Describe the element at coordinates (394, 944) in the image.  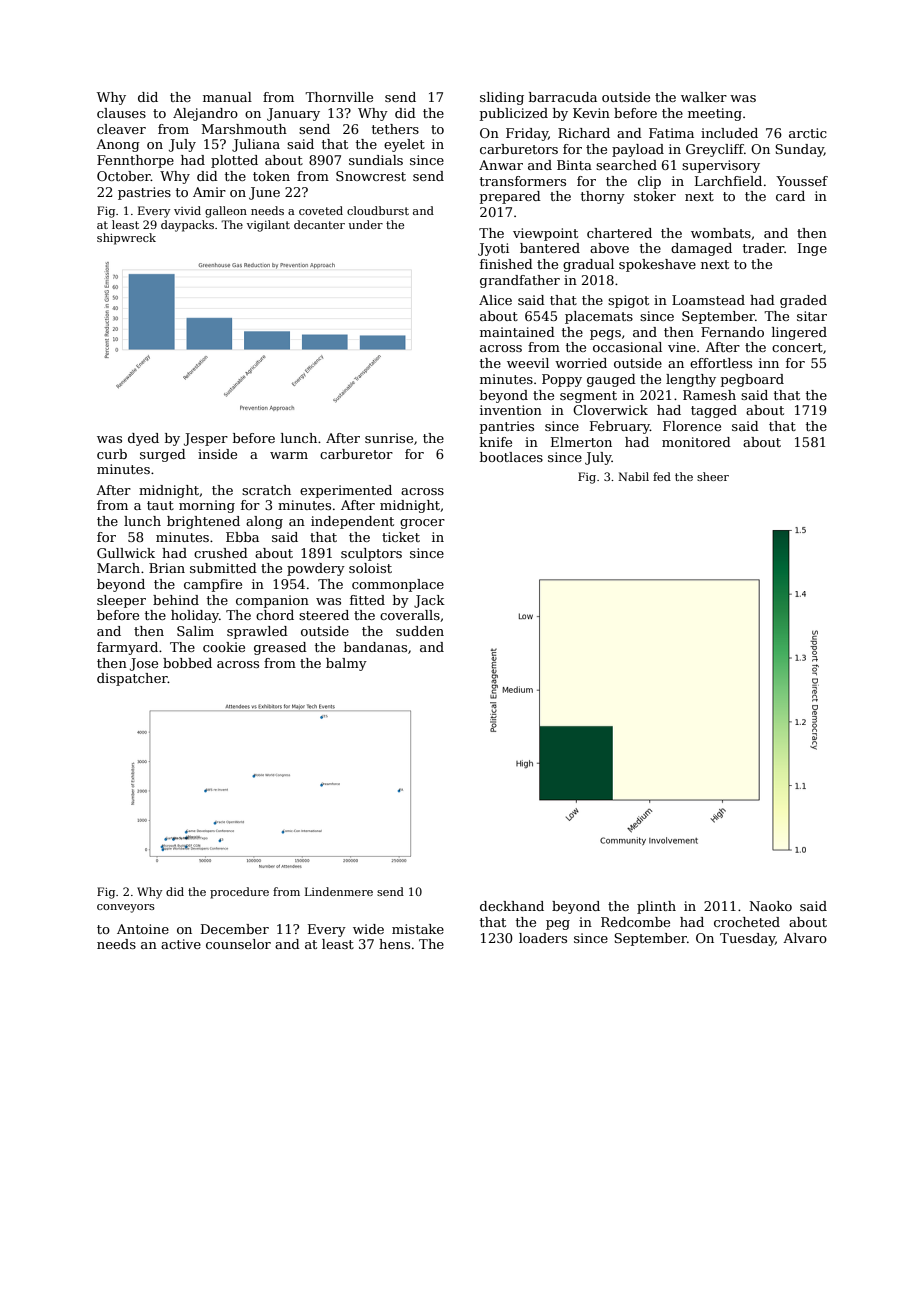
I see `hens` at that location.
